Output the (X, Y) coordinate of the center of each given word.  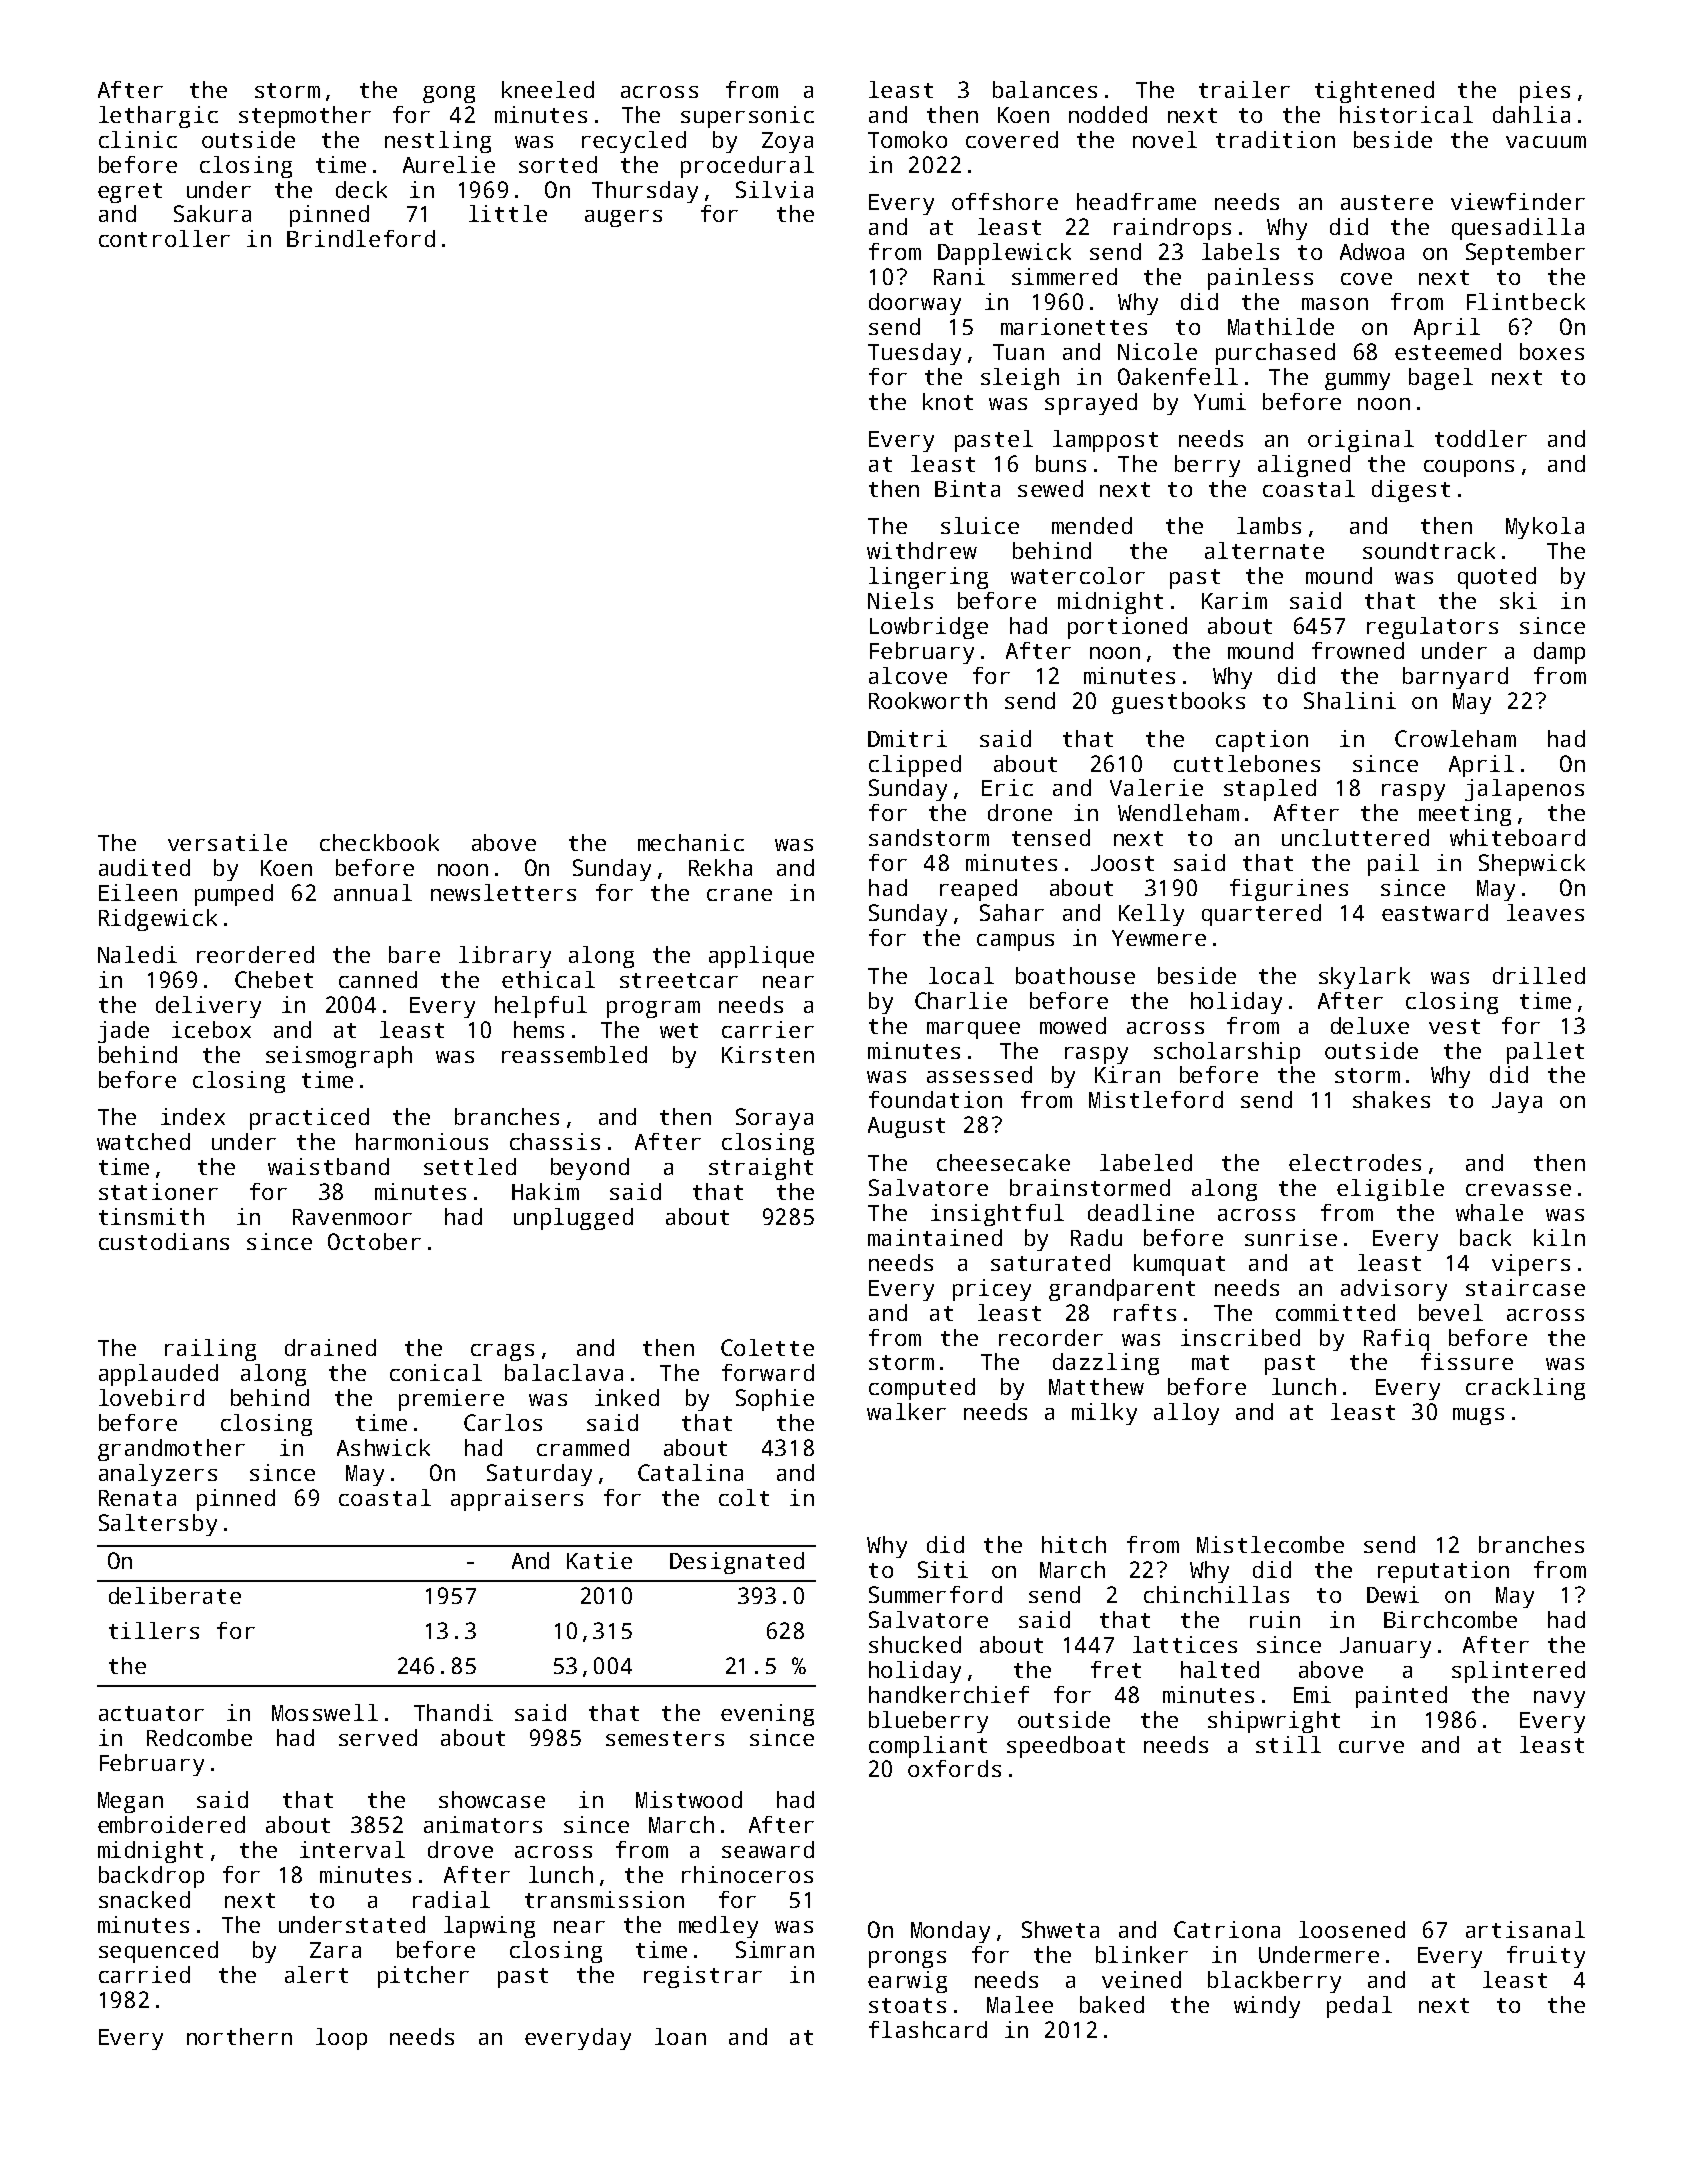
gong (449, 94)
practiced (309, 1119)
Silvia (774, 189)
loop (341, 2039)
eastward (1435, 912)
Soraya (774, 1119)
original (1361, 441)
